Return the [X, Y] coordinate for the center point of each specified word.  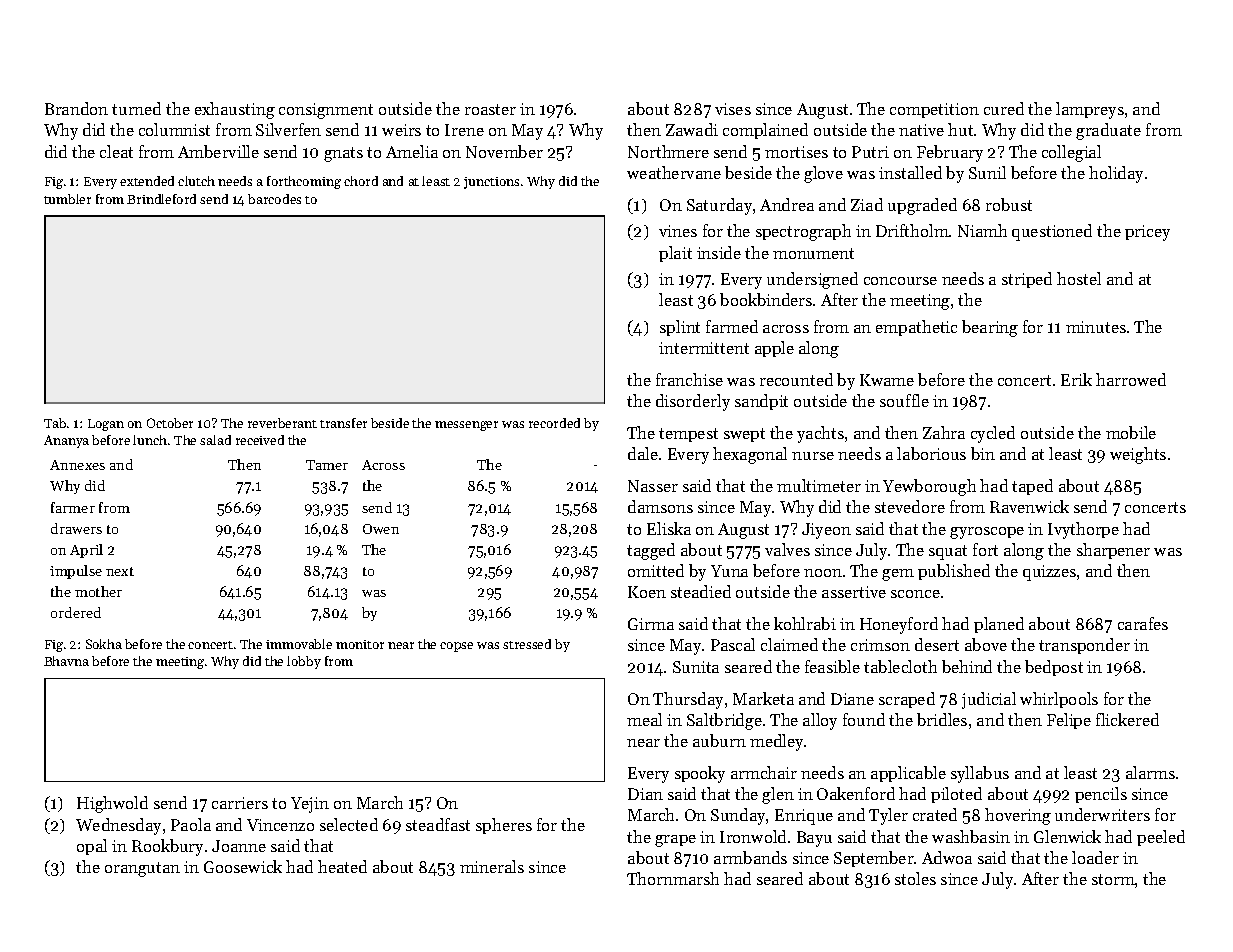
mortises [796, 152]
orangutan [142, 869]
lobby [304, 662]
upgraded [922, 206]
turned [136, 108]
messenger [466, 426]
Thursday [688, 700]
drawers [76, 528]
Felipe [1069, 721]
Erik [1076, 379]
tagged [651, 551]
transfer [343, 423]
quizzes [1049, 573]
